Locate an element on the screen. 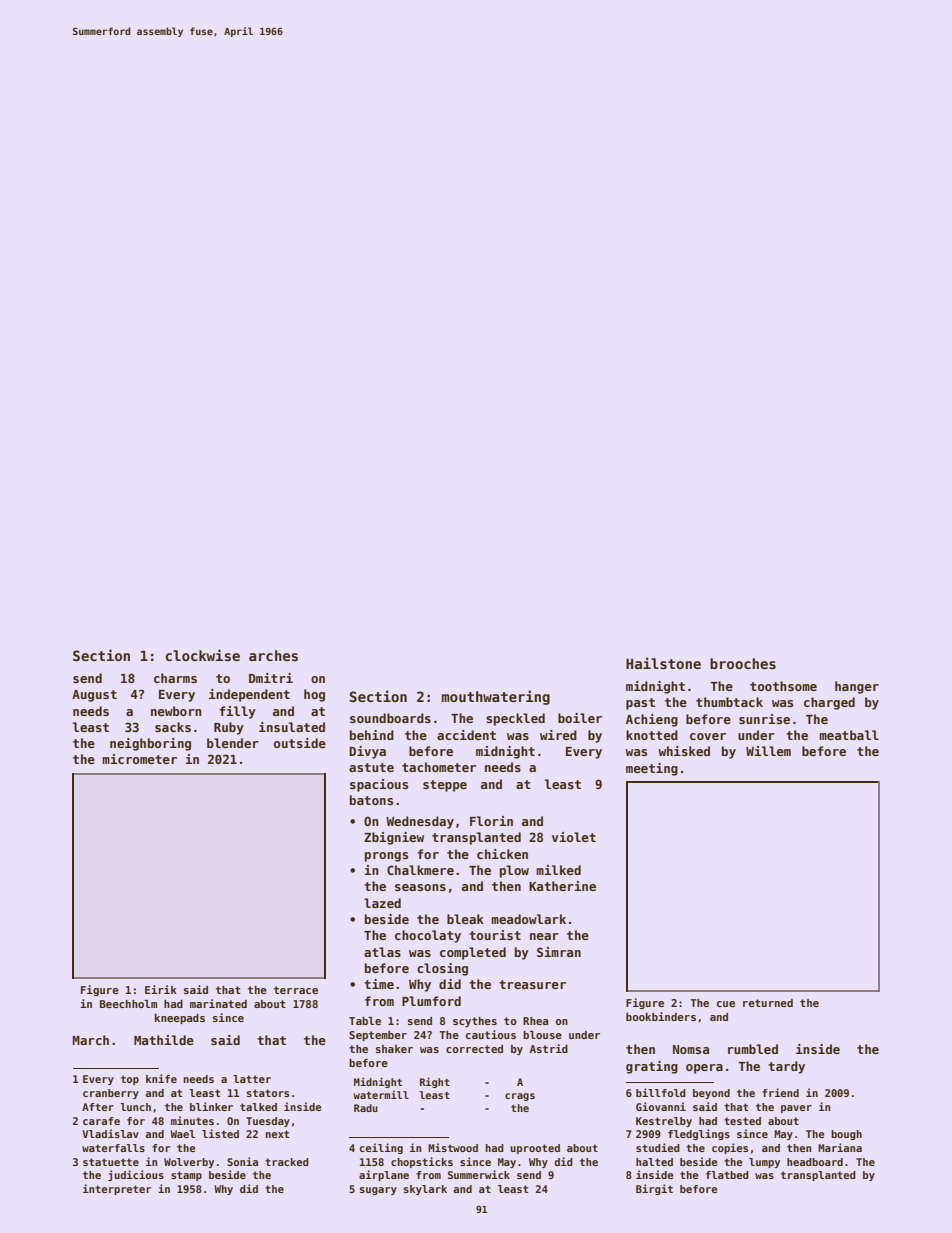 Image resolution: width=952 pixels, height=1233 pixels. Hailstone is located at coordinates (663, 663).
